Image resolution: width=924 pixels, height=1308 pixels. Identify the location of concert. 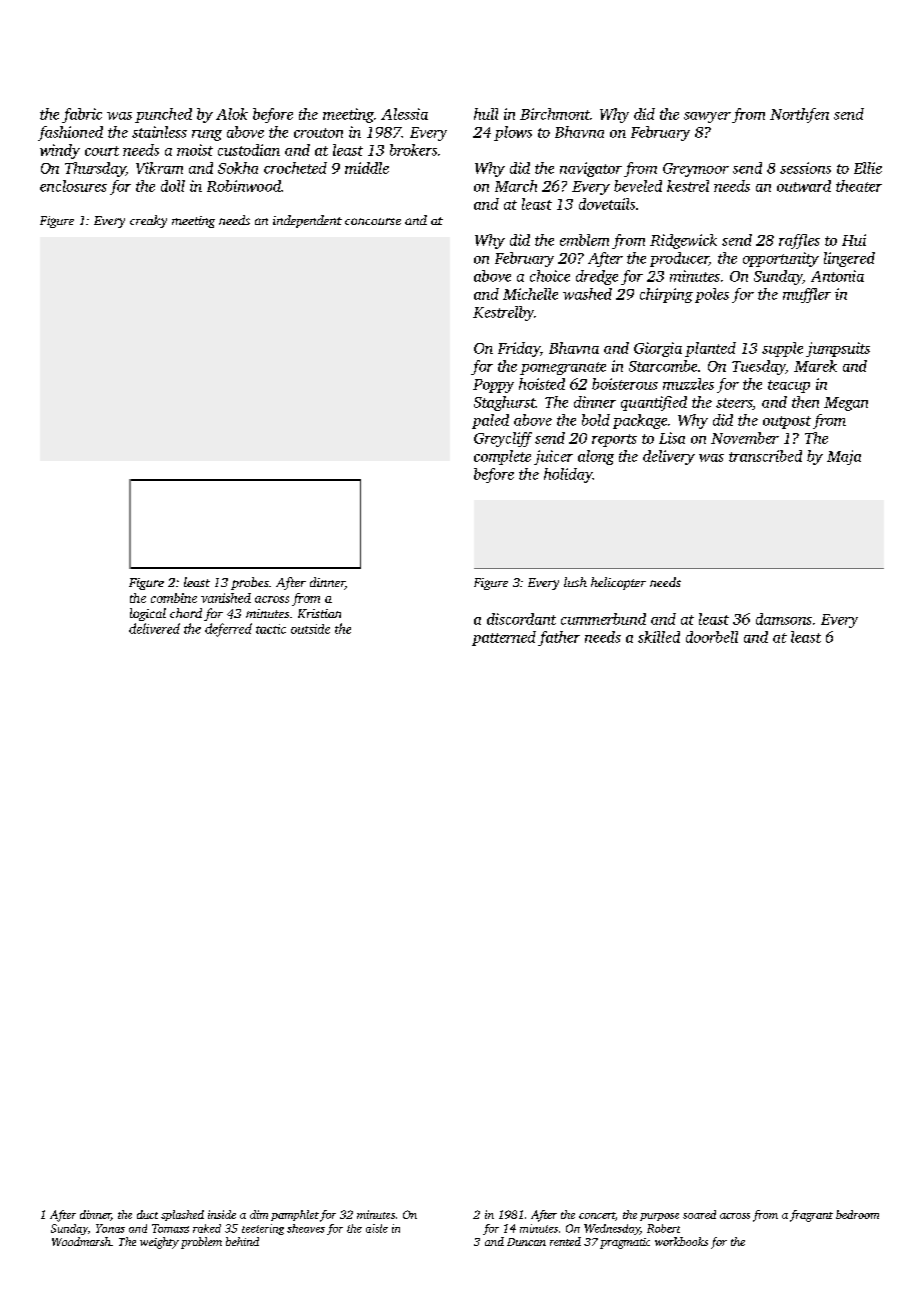
(597, 1215).
